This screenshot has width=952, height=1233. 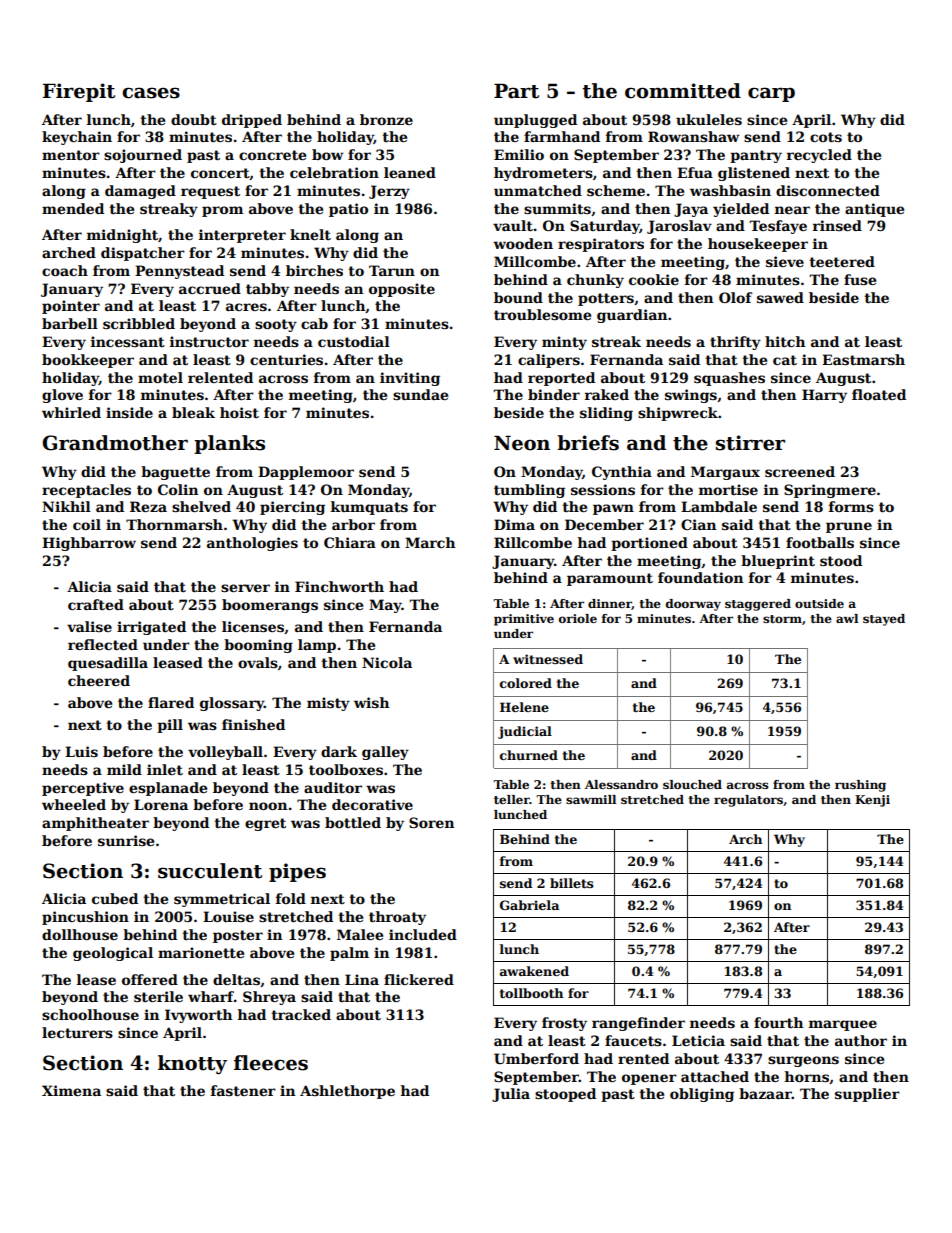 What do you see at coordinates (516, 91) in the screenshot?
I see `Part` at bounding box center [516, 91].
